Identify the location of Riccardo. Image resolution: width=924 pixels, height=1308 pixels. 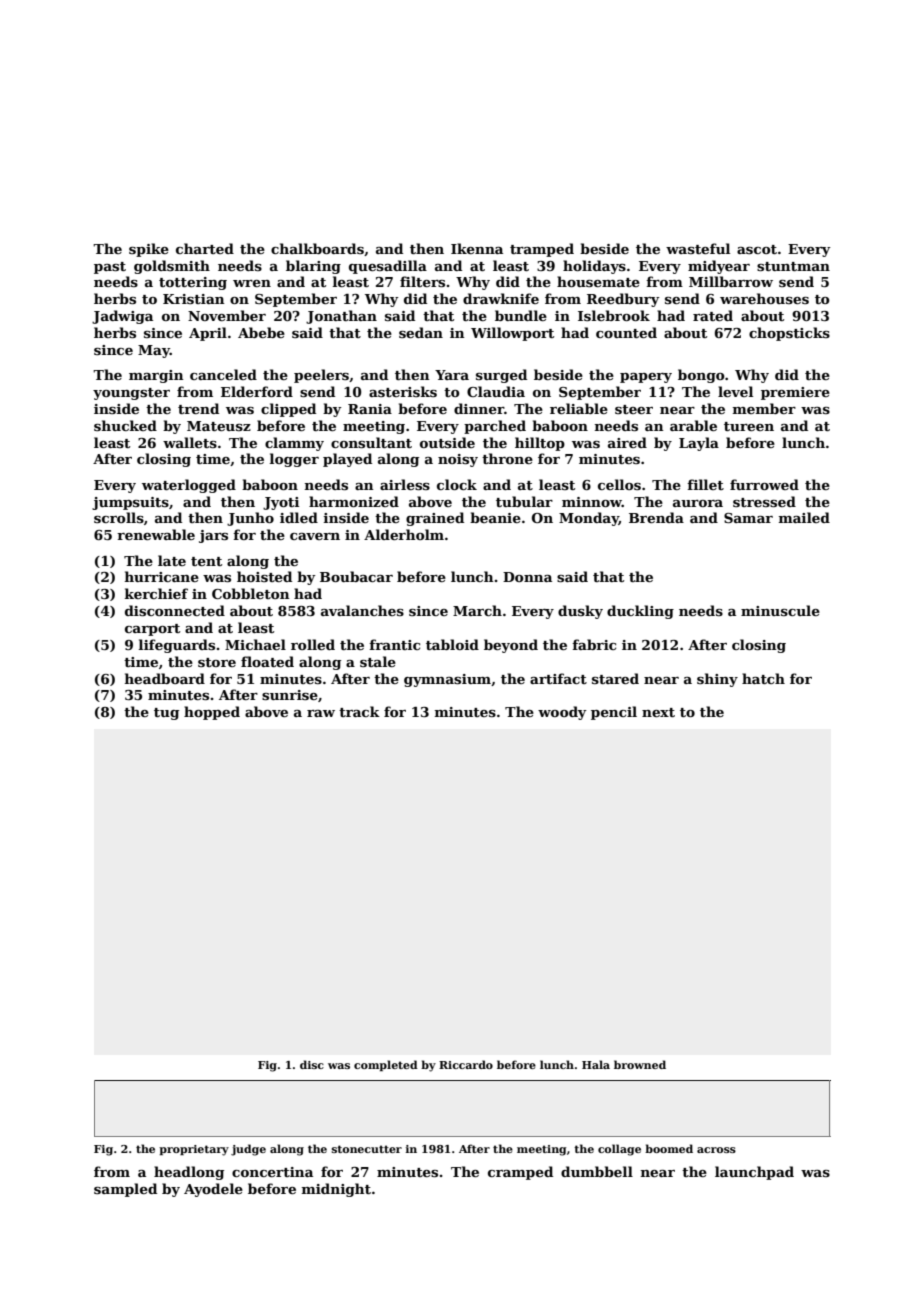
(466, 1064).
